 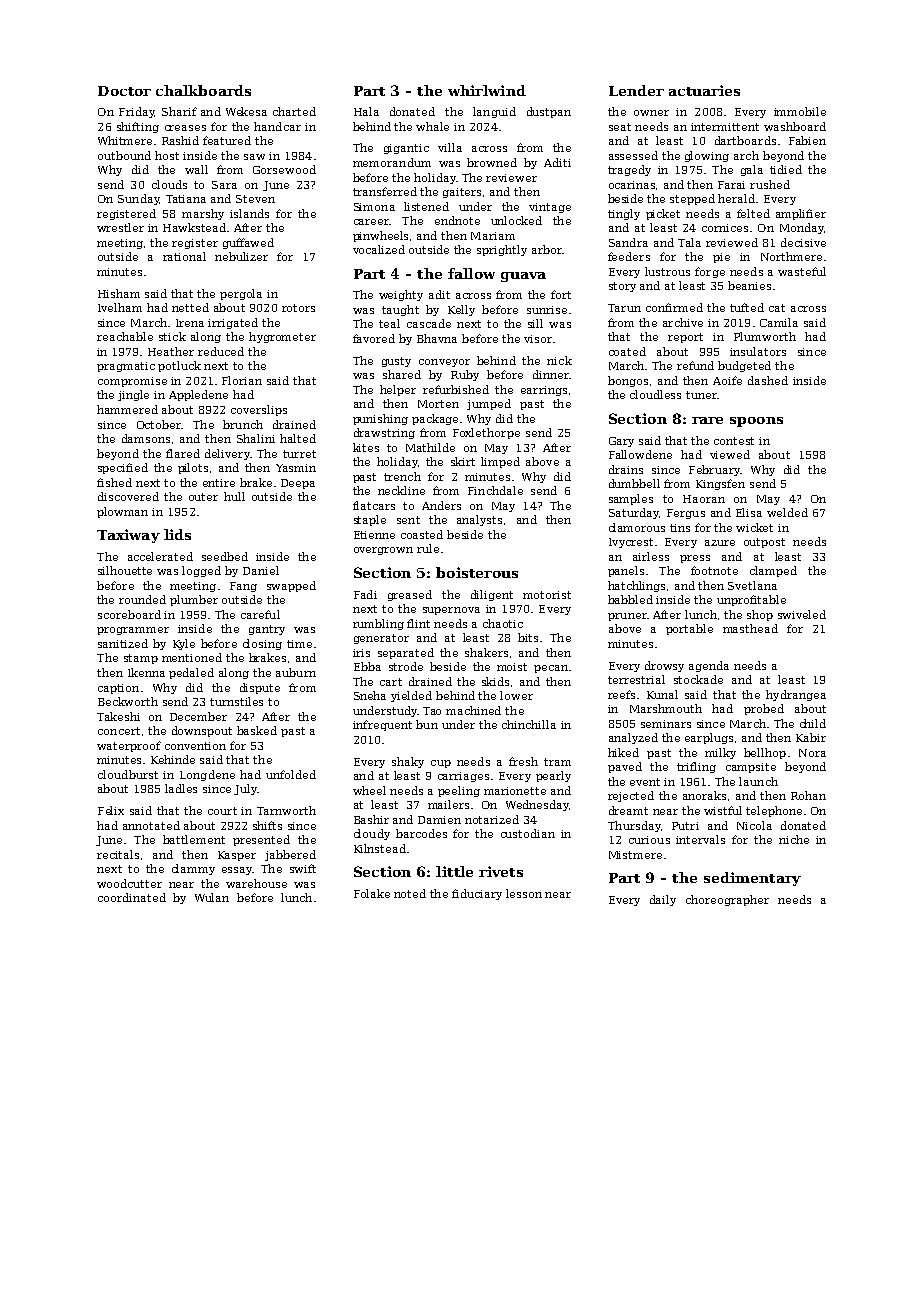 What do you see at coordinates (503, 623) in the document?
I see `chaotic` at bounding box center [503, 623].
